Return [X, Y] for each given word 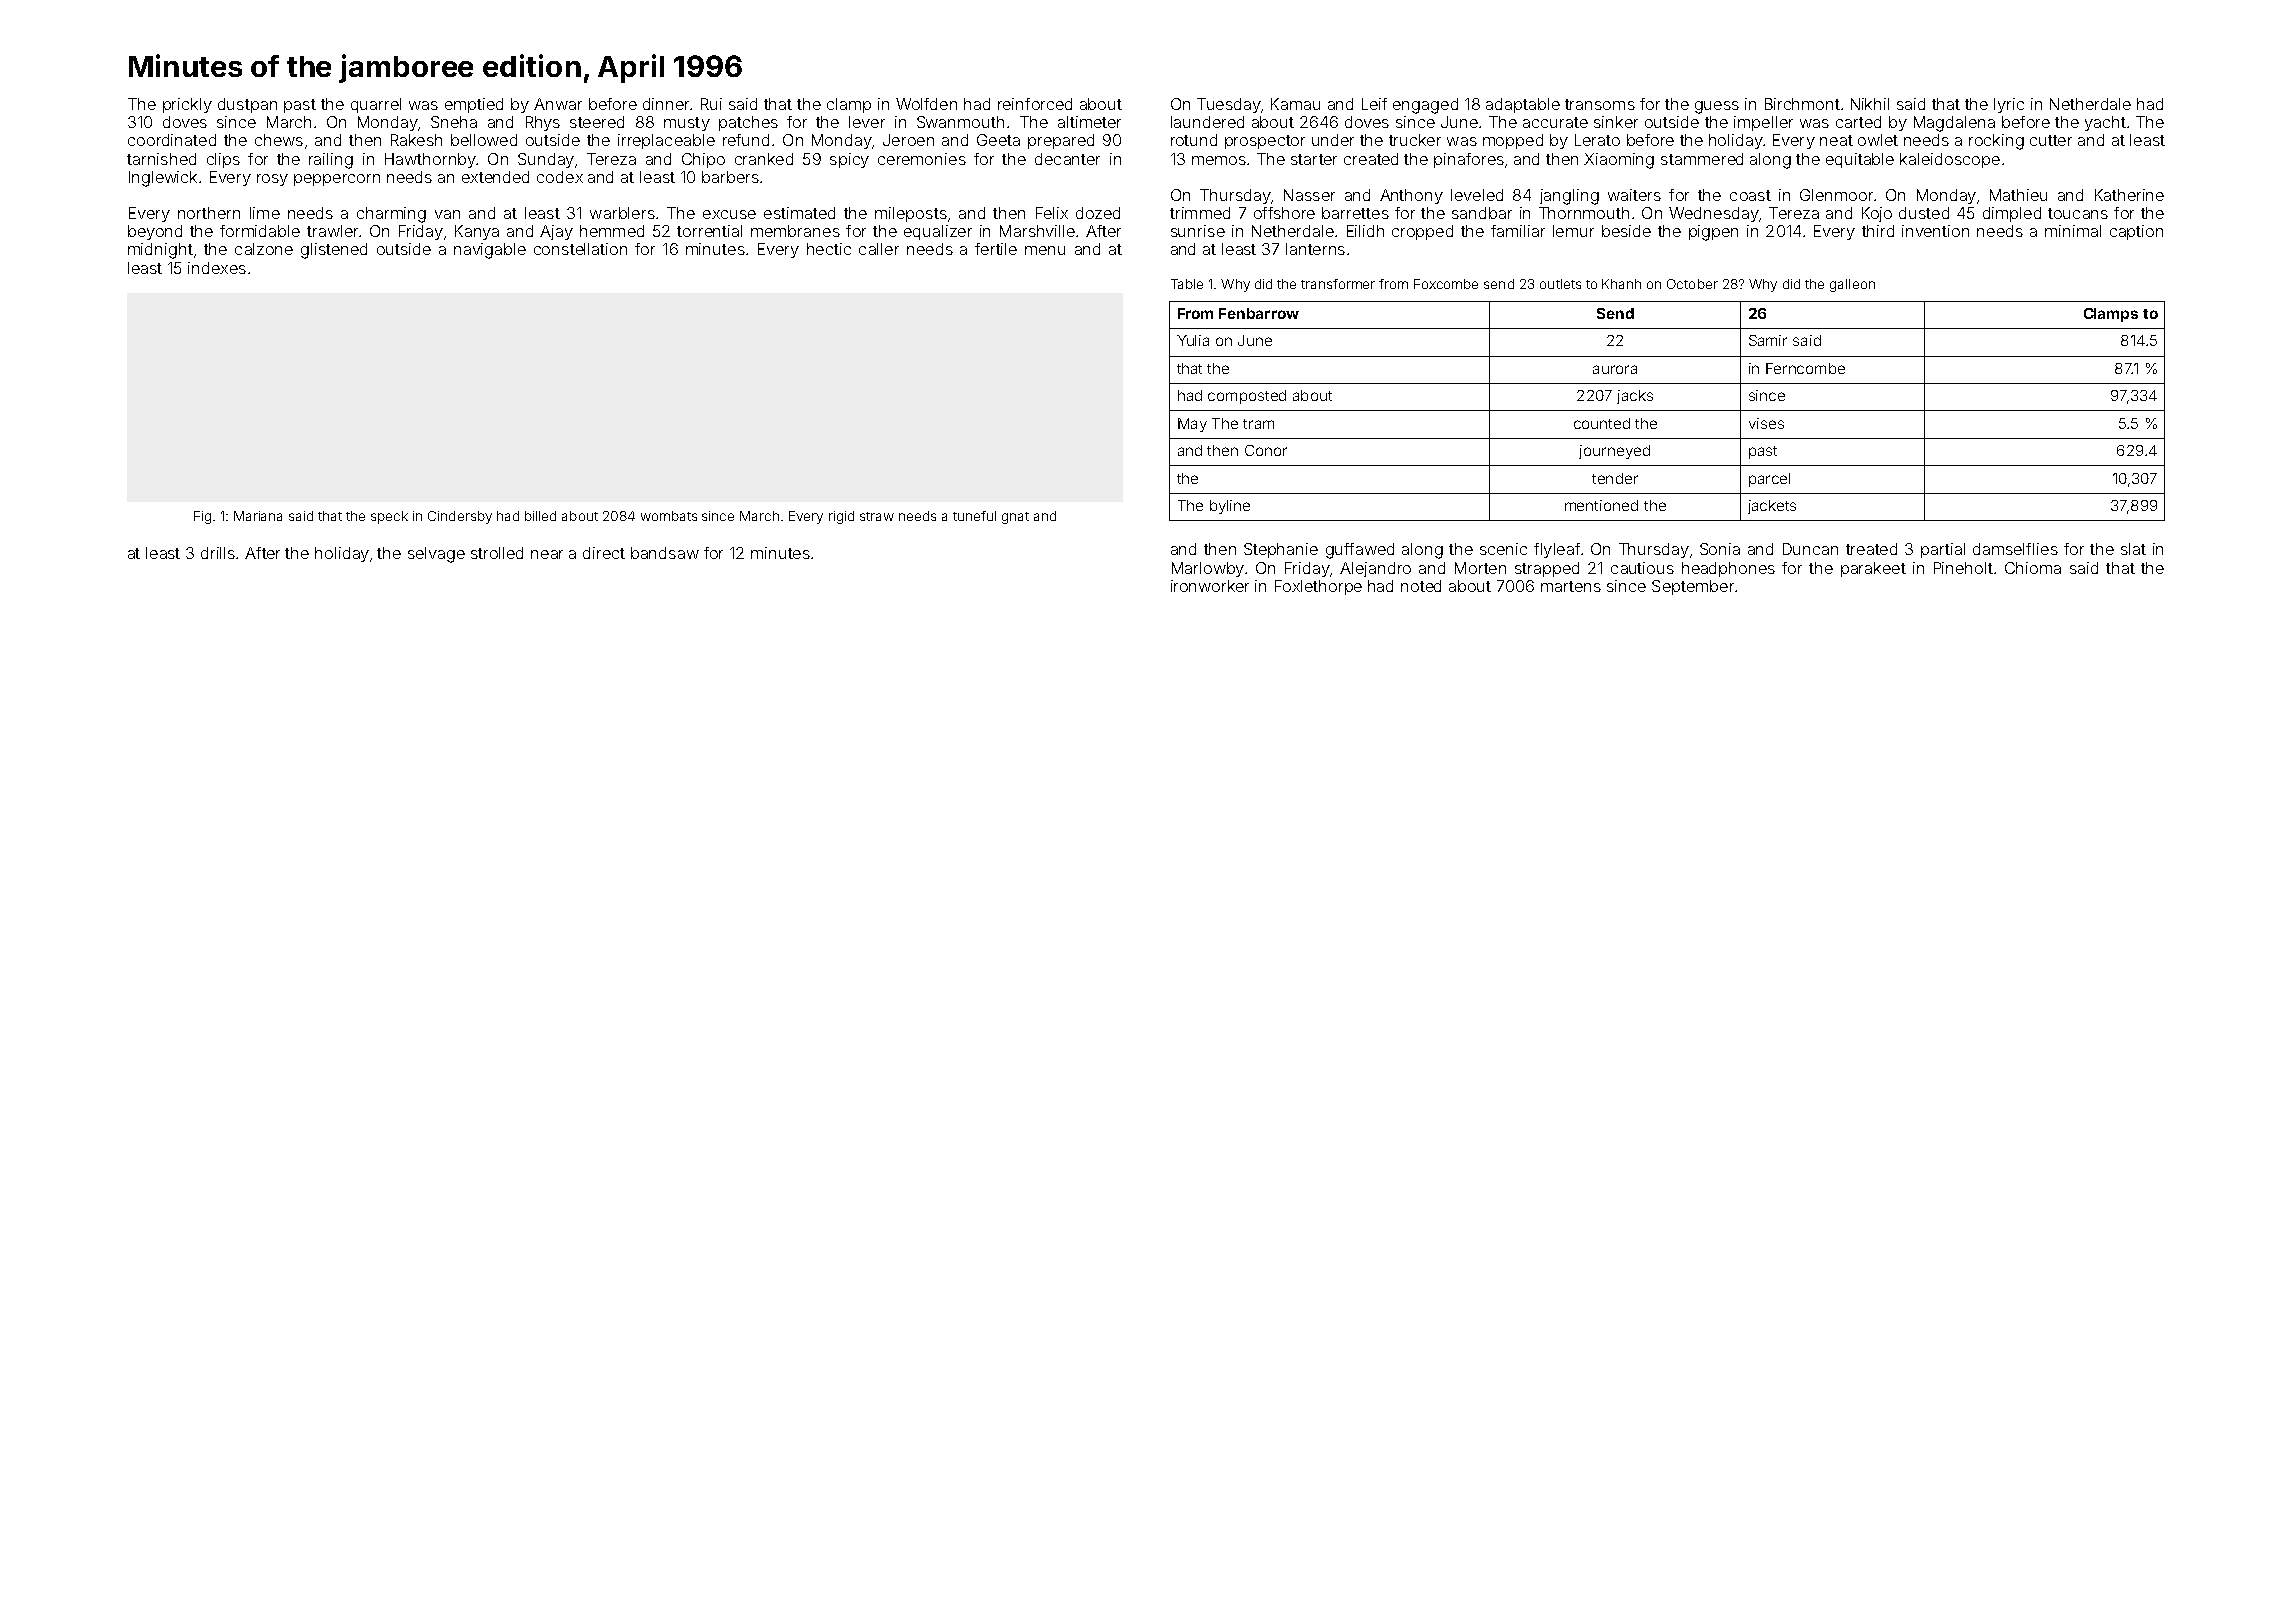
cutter [2051, 140]
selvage [436, 555]
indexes [217, 268]
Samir [1768, 340]
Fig [202, 517]
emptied [474, 105]
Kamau [1295, 104]
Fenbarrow [1259, 313]
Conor [1266, 450]
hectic [829, 249]
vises [1766, 423]
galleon [1852, 285]
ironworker [1210, 586]
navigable [490, 251]
